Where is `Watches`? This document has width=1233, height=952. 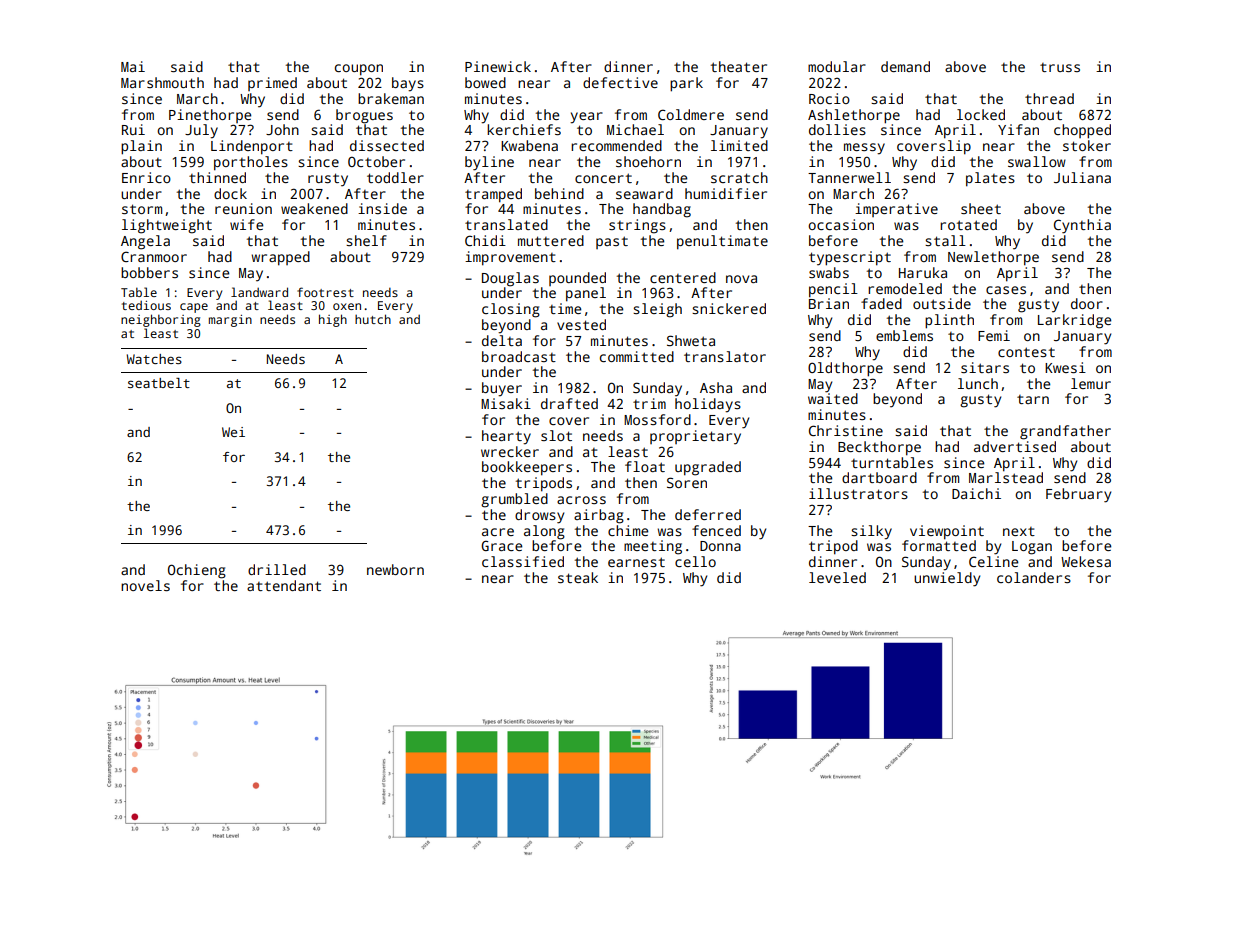 Watches is located at coordinates (154, 359).
